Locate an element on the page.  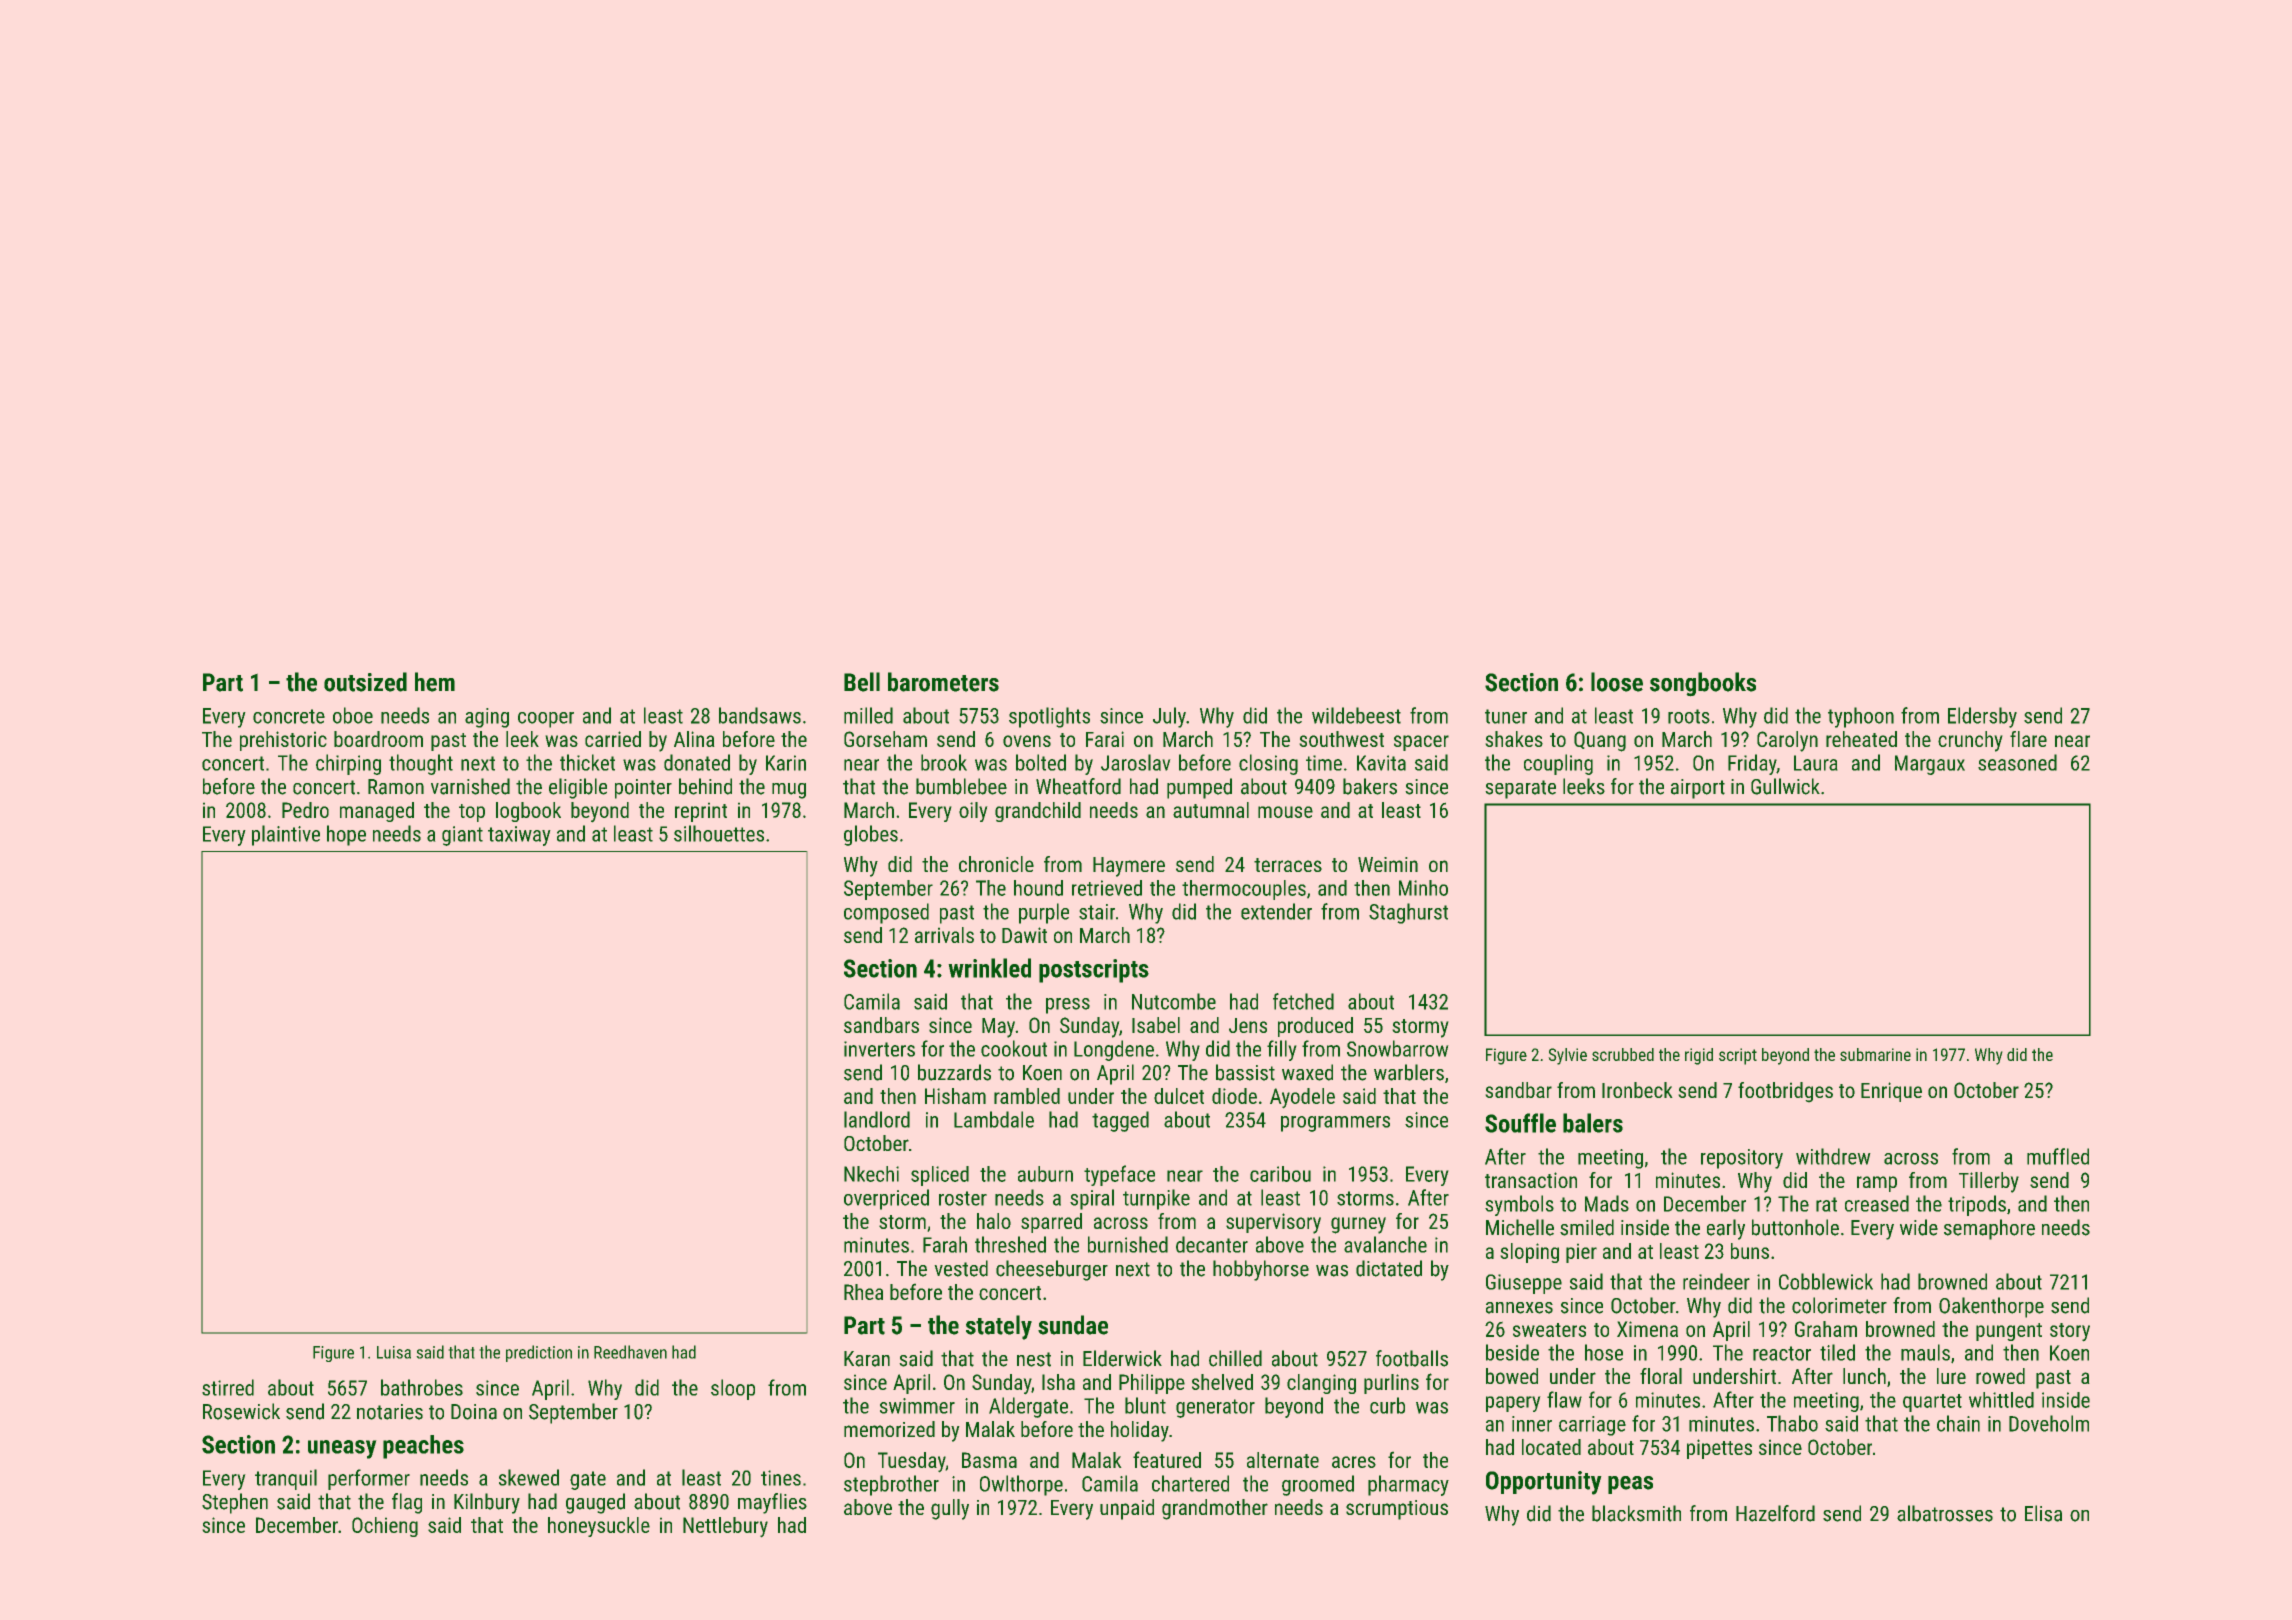
landlord is located at coordinates (877, 1119).
